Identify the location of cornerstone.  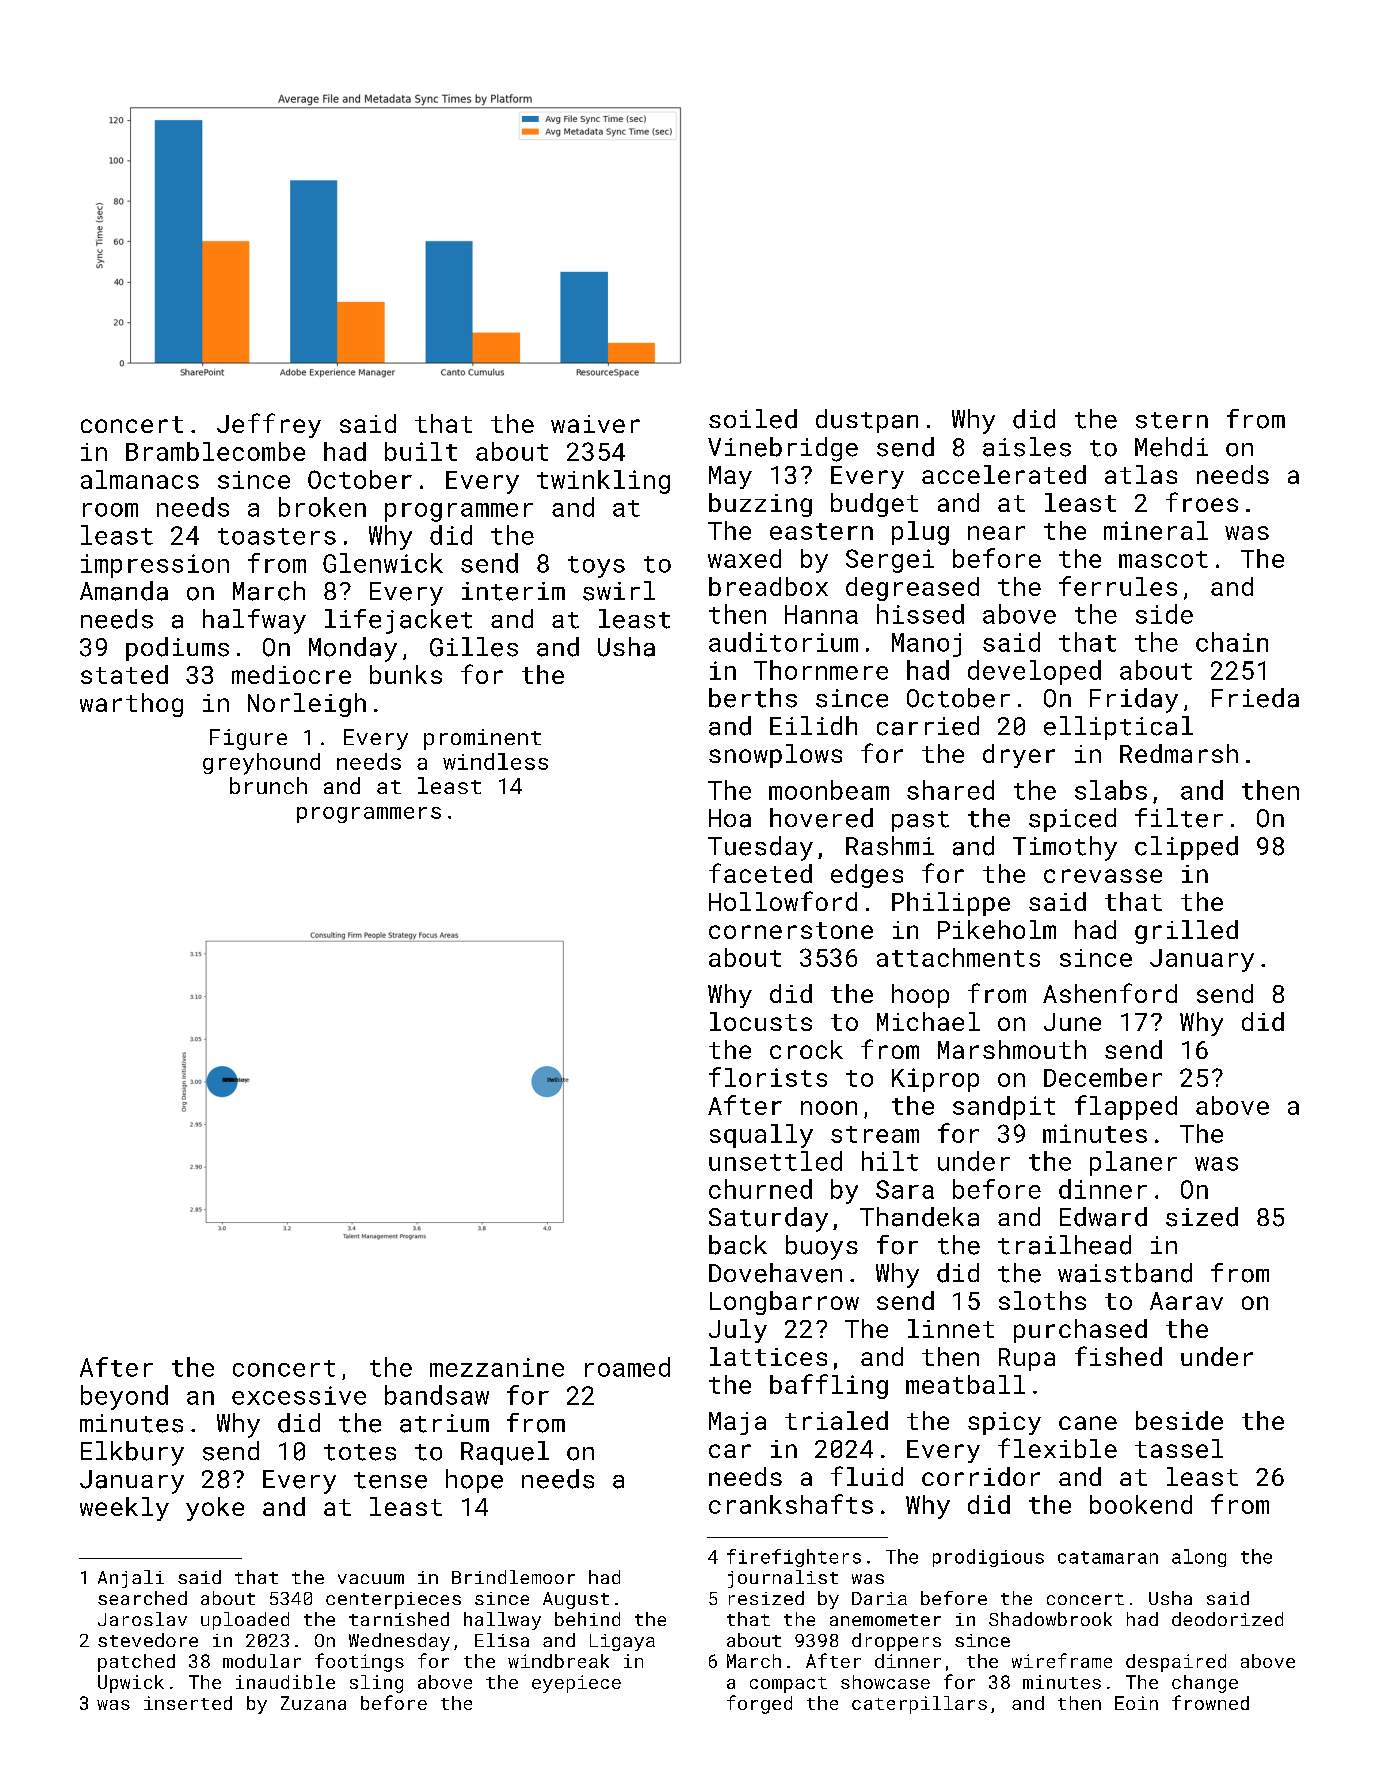
(791, 930).
